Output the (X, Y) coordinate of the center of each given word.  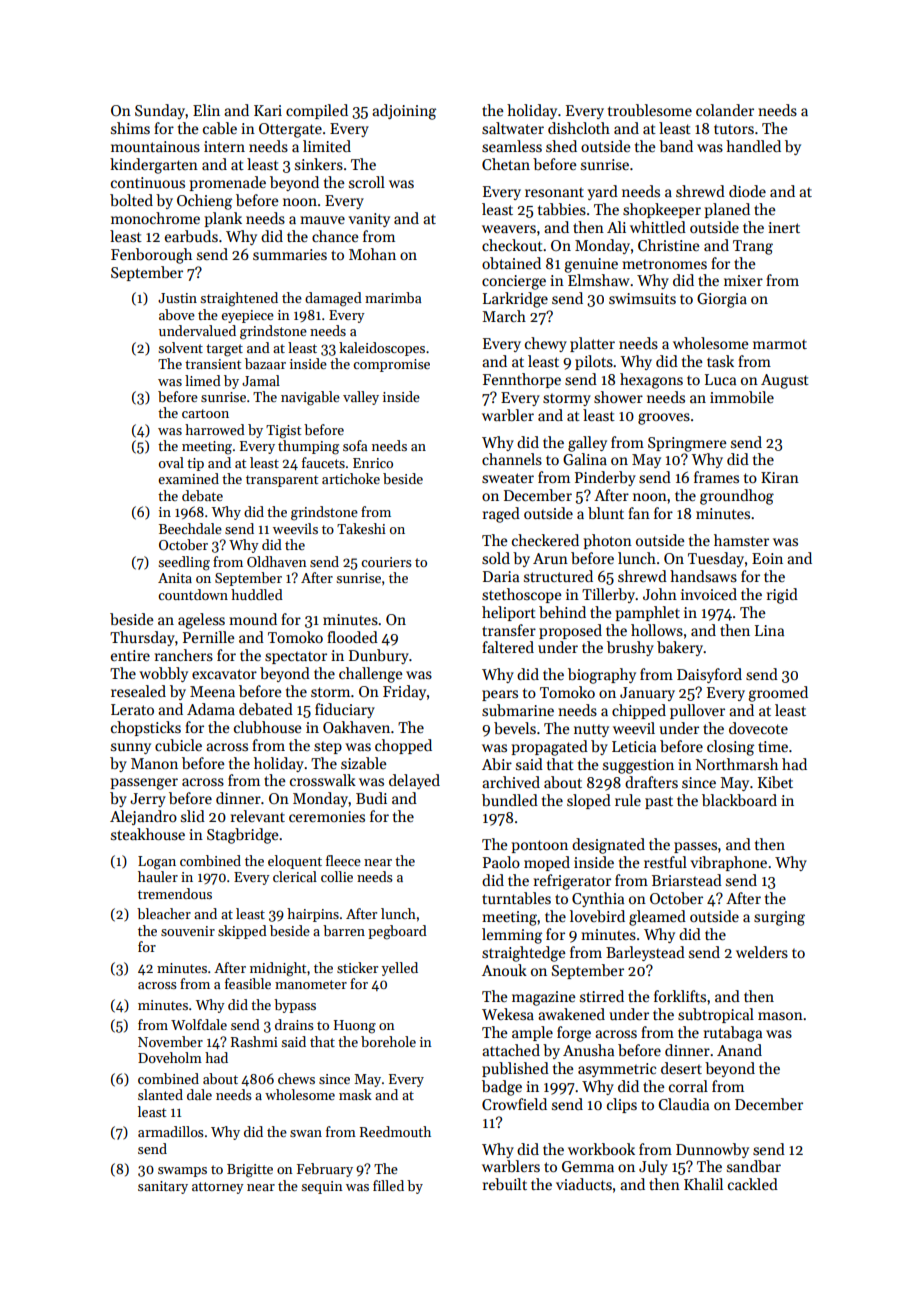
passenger (144, 784)
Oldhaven (277, 561)
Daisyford (709, 675)
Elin (206, 110)
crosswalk (323, 780)
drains (294, 1024)
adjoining (404, 112)
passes (695, 847)
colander (725, 110)
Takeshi (361, 528)
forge (574, 1034)
